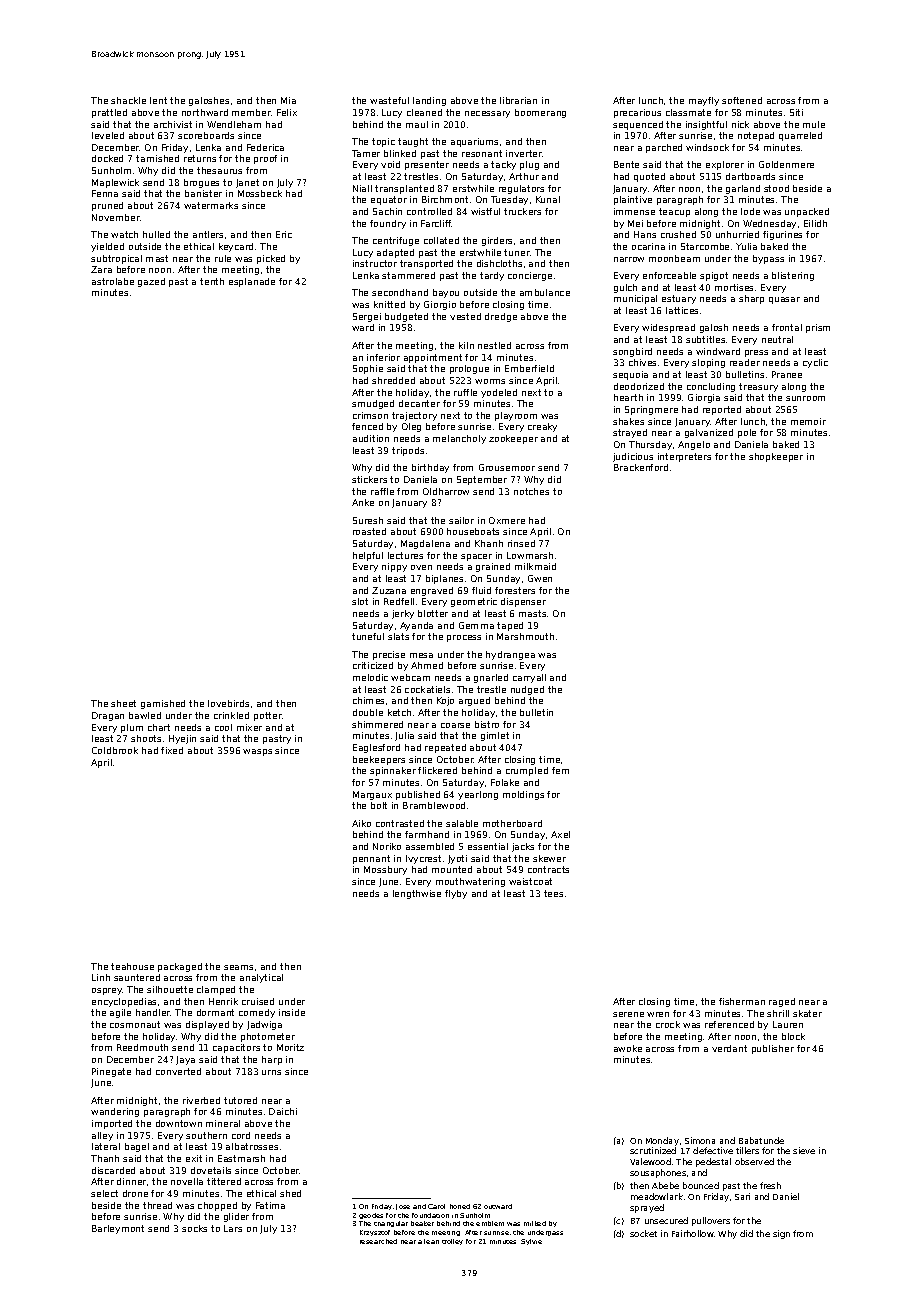 The image size is (924, 1308). Describe the element at coordinates (518, 100) in the document. I see `librarian` at that location.
